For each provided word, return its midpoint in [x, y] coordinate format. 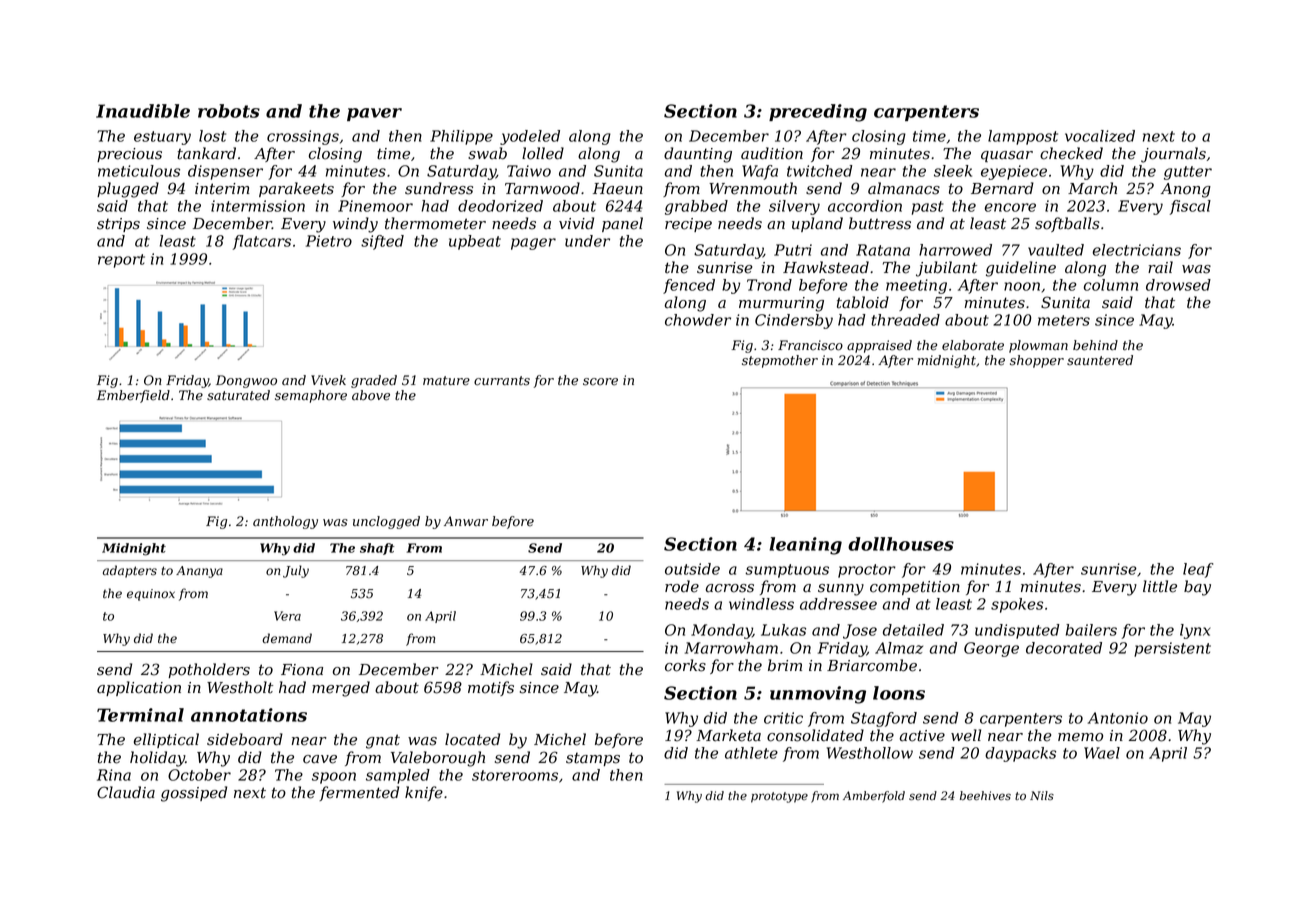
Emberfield [133, 396]
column [1111, 285]
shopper [1037, 361]
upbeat [475, 242]
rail [1160, 267]
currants [502, 381]
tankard [206, 153]
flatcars [262, 242]
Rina [114, 775]
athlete [751, 753]
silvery [794, 207]
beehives [985, 796]
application [139, 688]
